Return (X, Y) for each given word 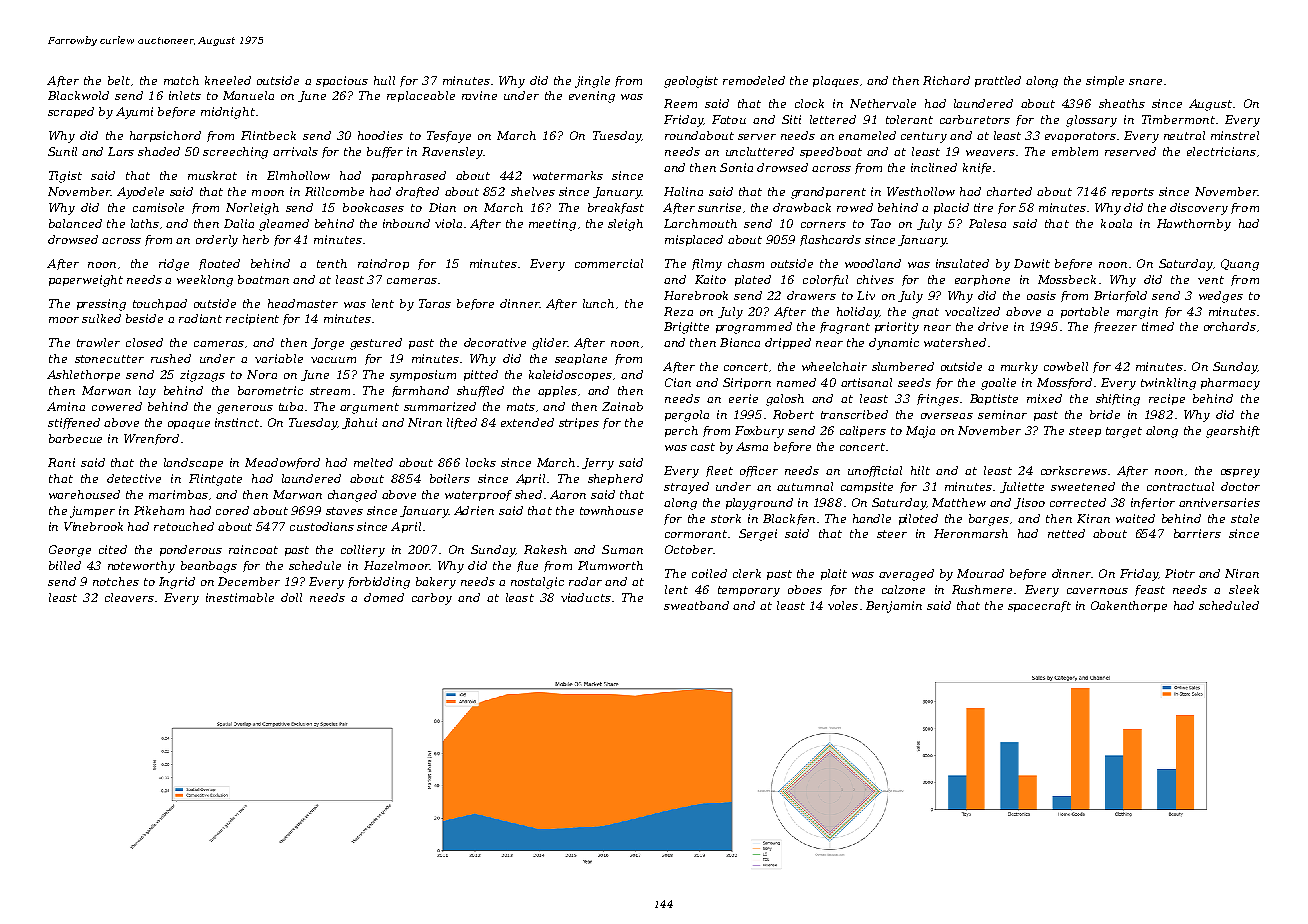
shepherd (615, 479)
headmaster (303, 303)
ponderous (191, 550)
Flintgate (215, 480)
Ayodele (140, 193)
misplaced (694, 240)
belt (119, 80)
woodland (873, 263)
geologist (691, 82)
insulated (962, 263)
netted (1066, 533)
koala (1116, 223)
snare (1145, 82)
